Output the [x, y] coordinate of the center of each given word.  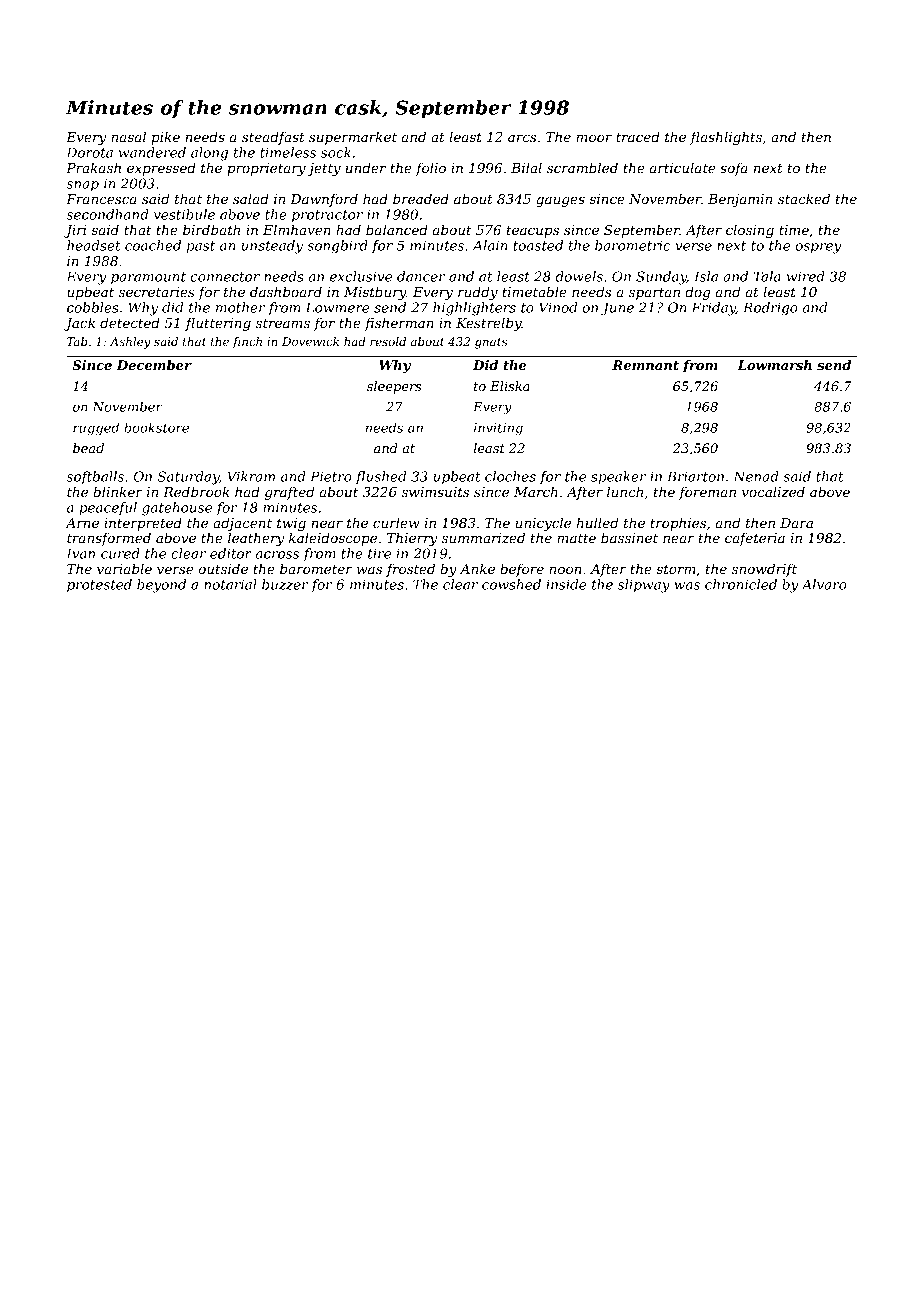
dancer [421, 276]
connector [225, 277]
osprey [818, 248]
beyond [161, 586]
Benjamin [740, 200]
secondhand [108, 214]
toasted [538, 245]
